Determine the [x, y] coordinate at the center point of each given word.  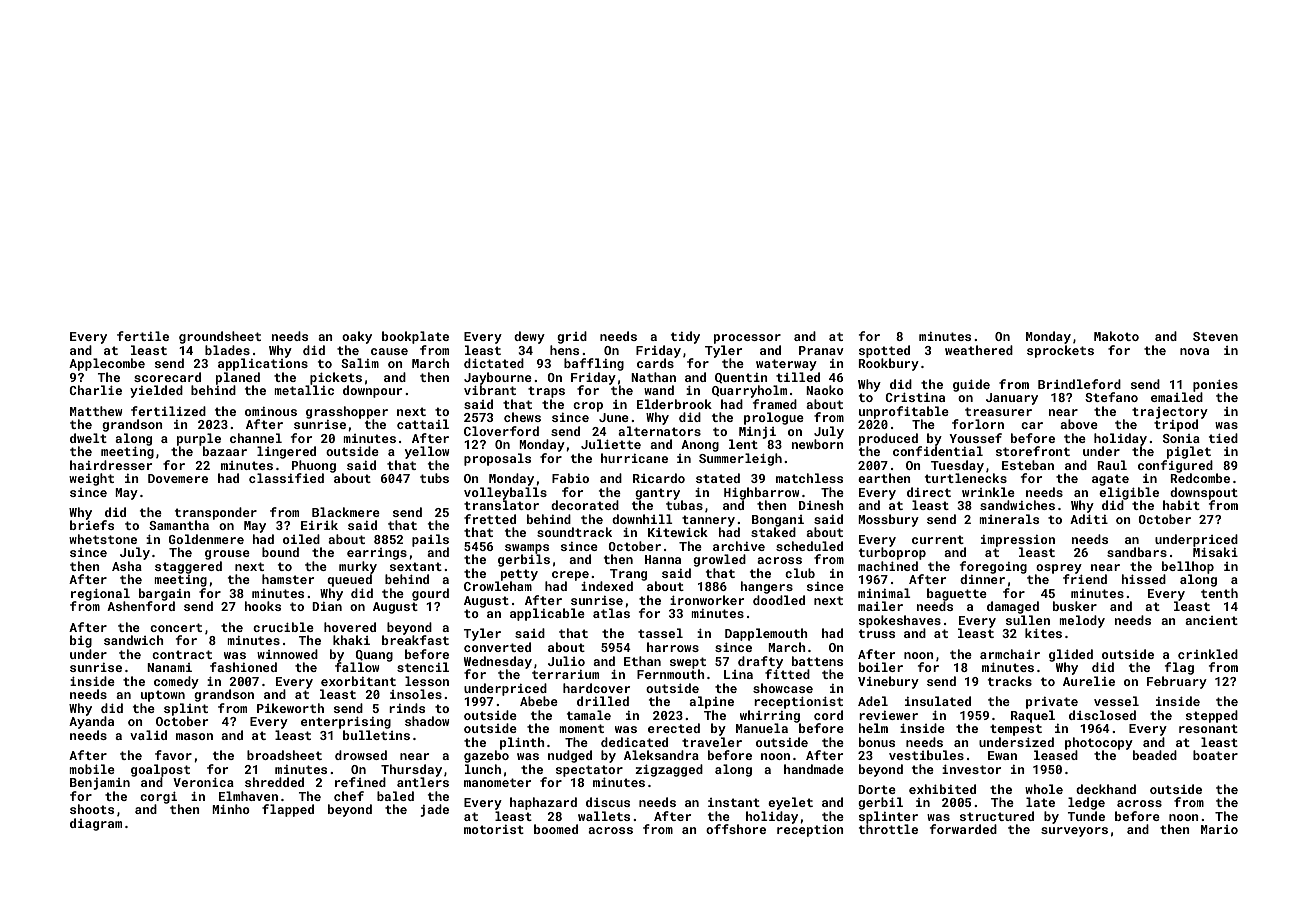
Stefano [1111, 397]
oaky [357, 337]
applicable [547, 614]
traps [546, 392]
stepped [1212, 716]
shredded [274, 782]
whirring [770, 716]
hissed [1144, 579]
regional [100, 594]
